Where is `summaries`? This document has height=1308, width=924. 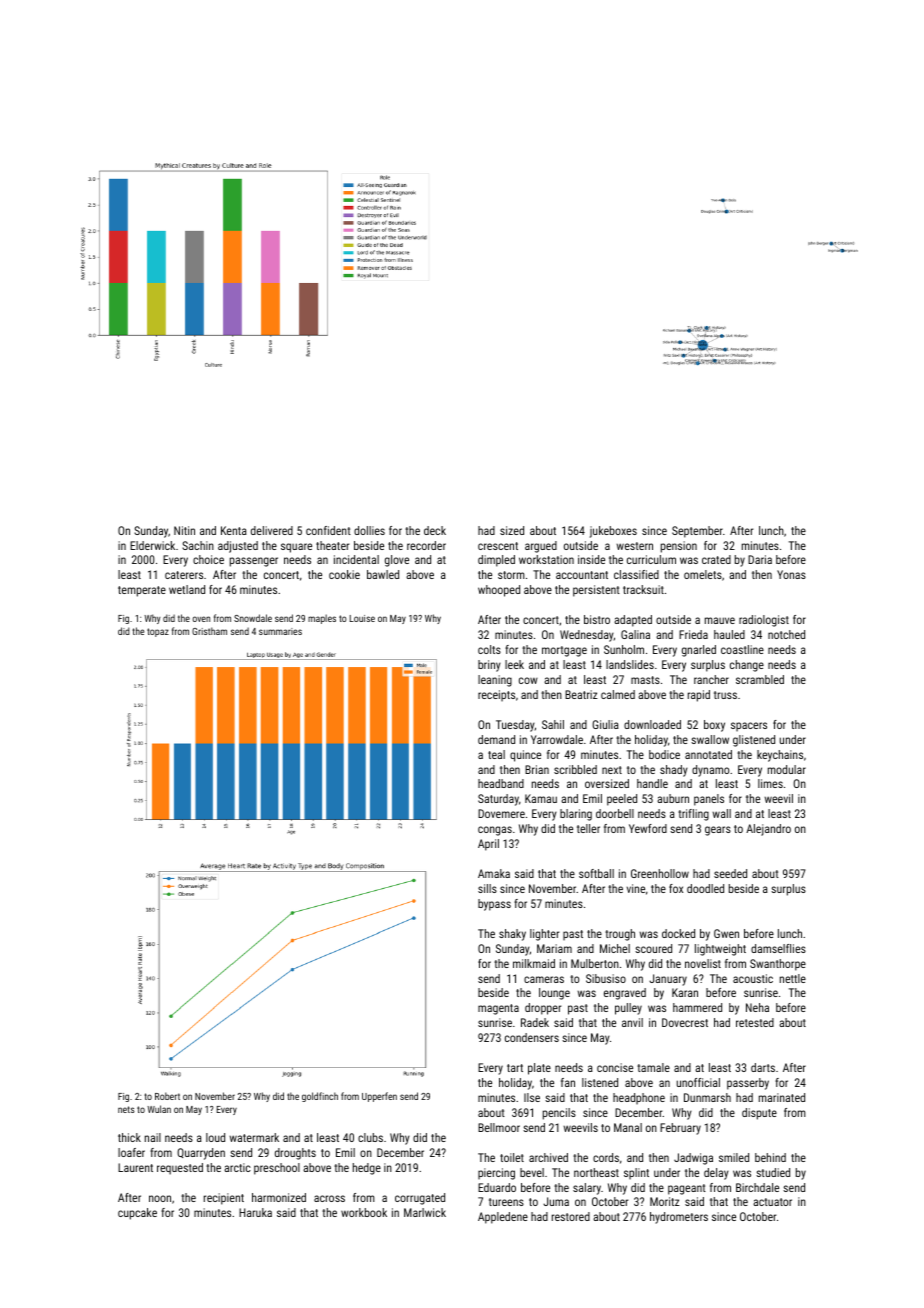
summaries is located at coordinates (280, 631).
